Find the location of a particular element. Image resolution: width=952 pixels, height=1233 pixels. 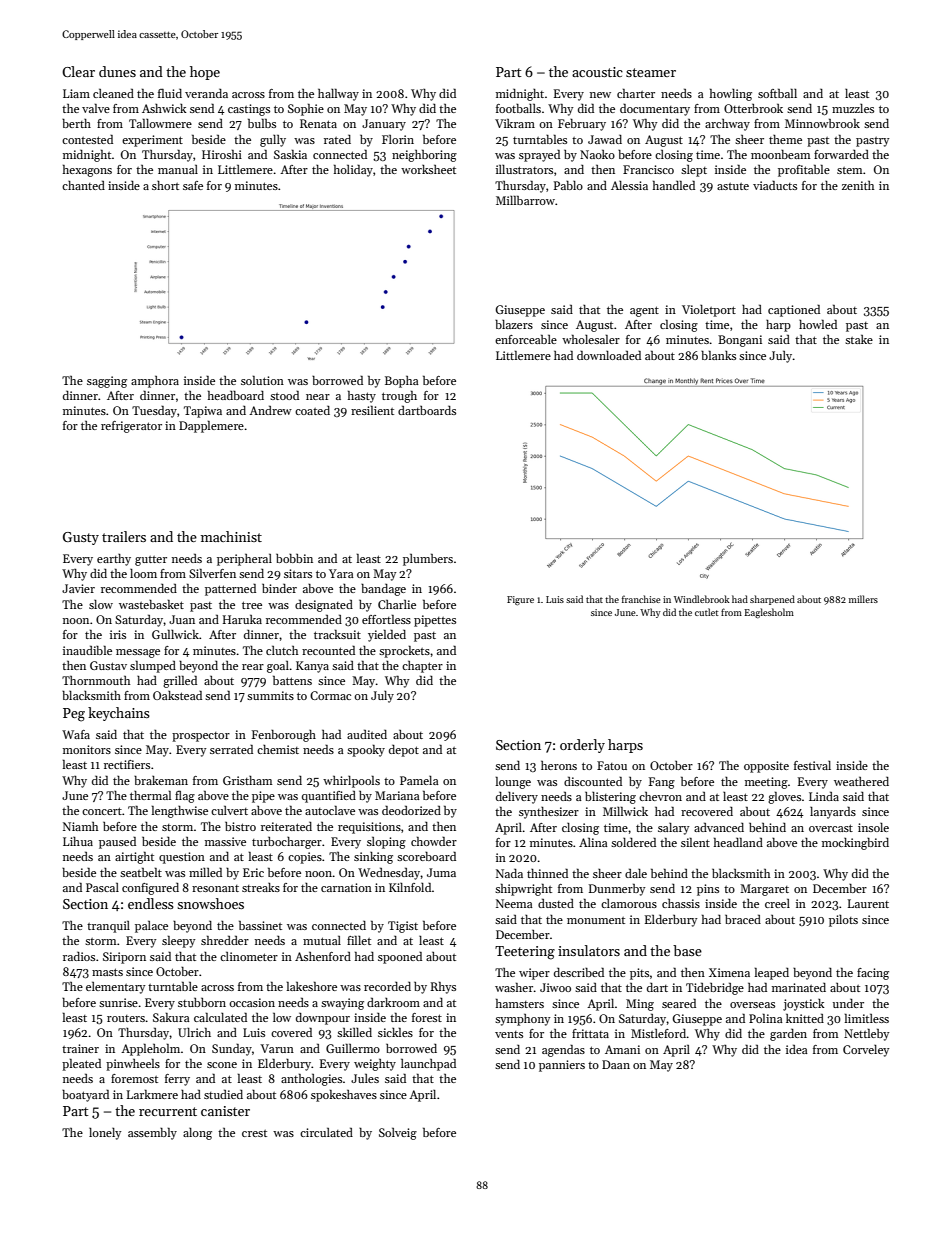

Tidebridge is located at coordinates (715, 988).
